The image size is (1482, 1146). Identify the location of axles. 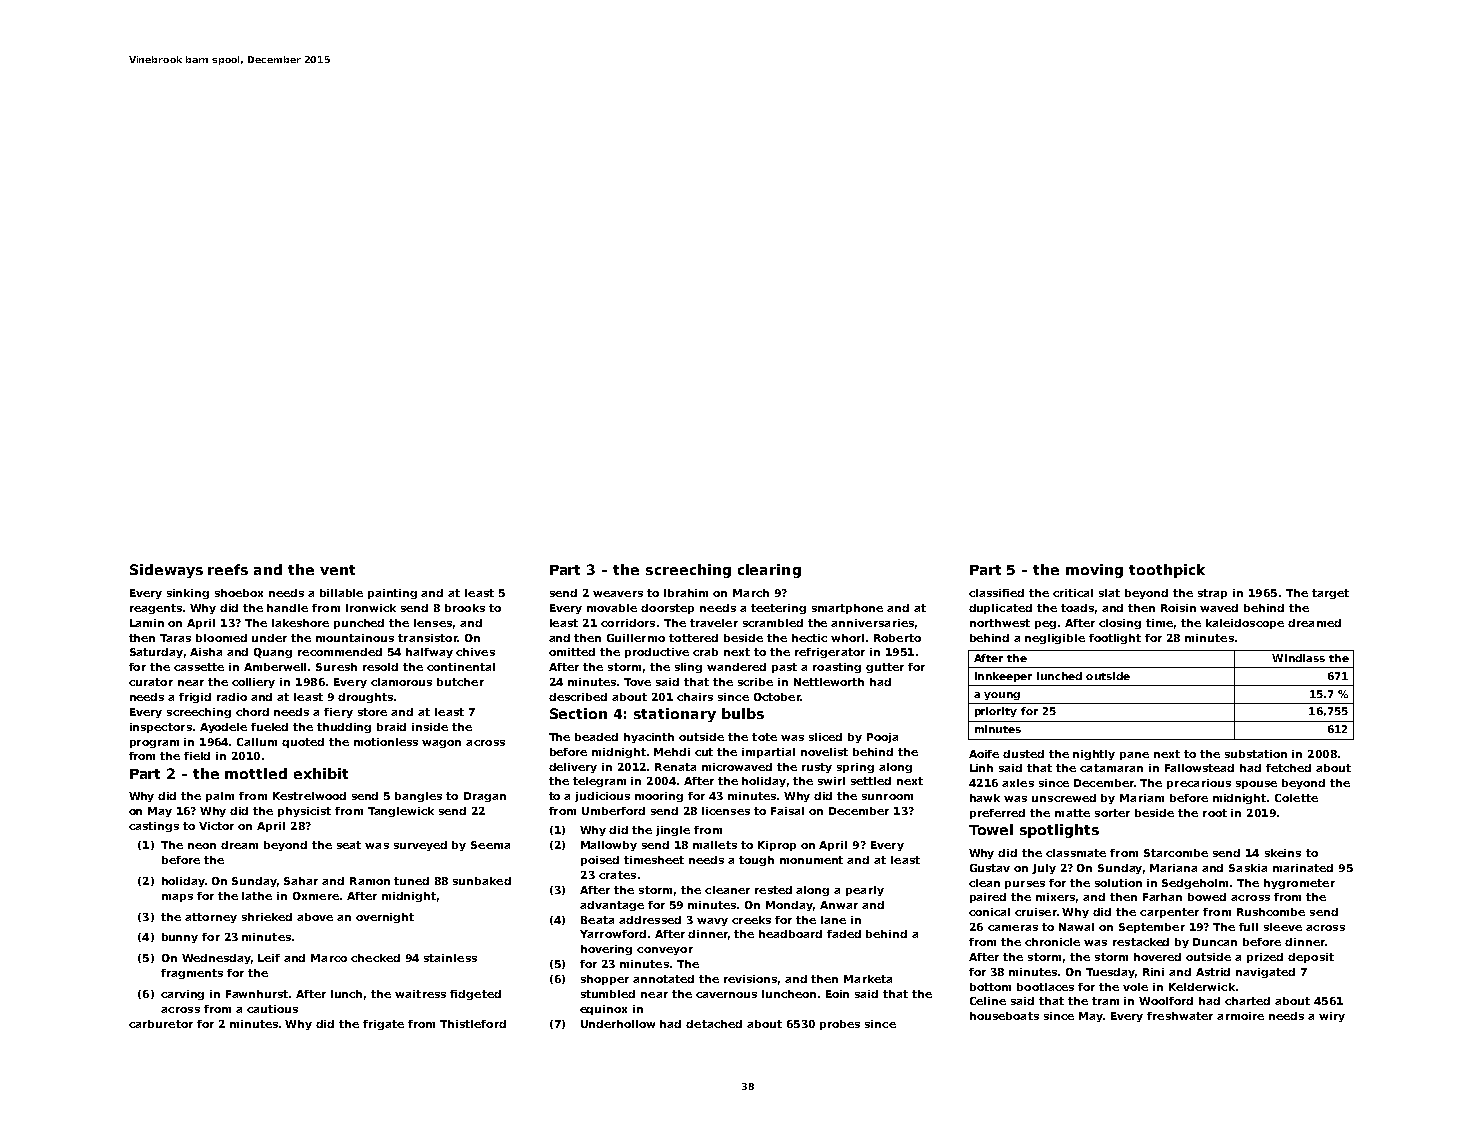
(1018, 783).
